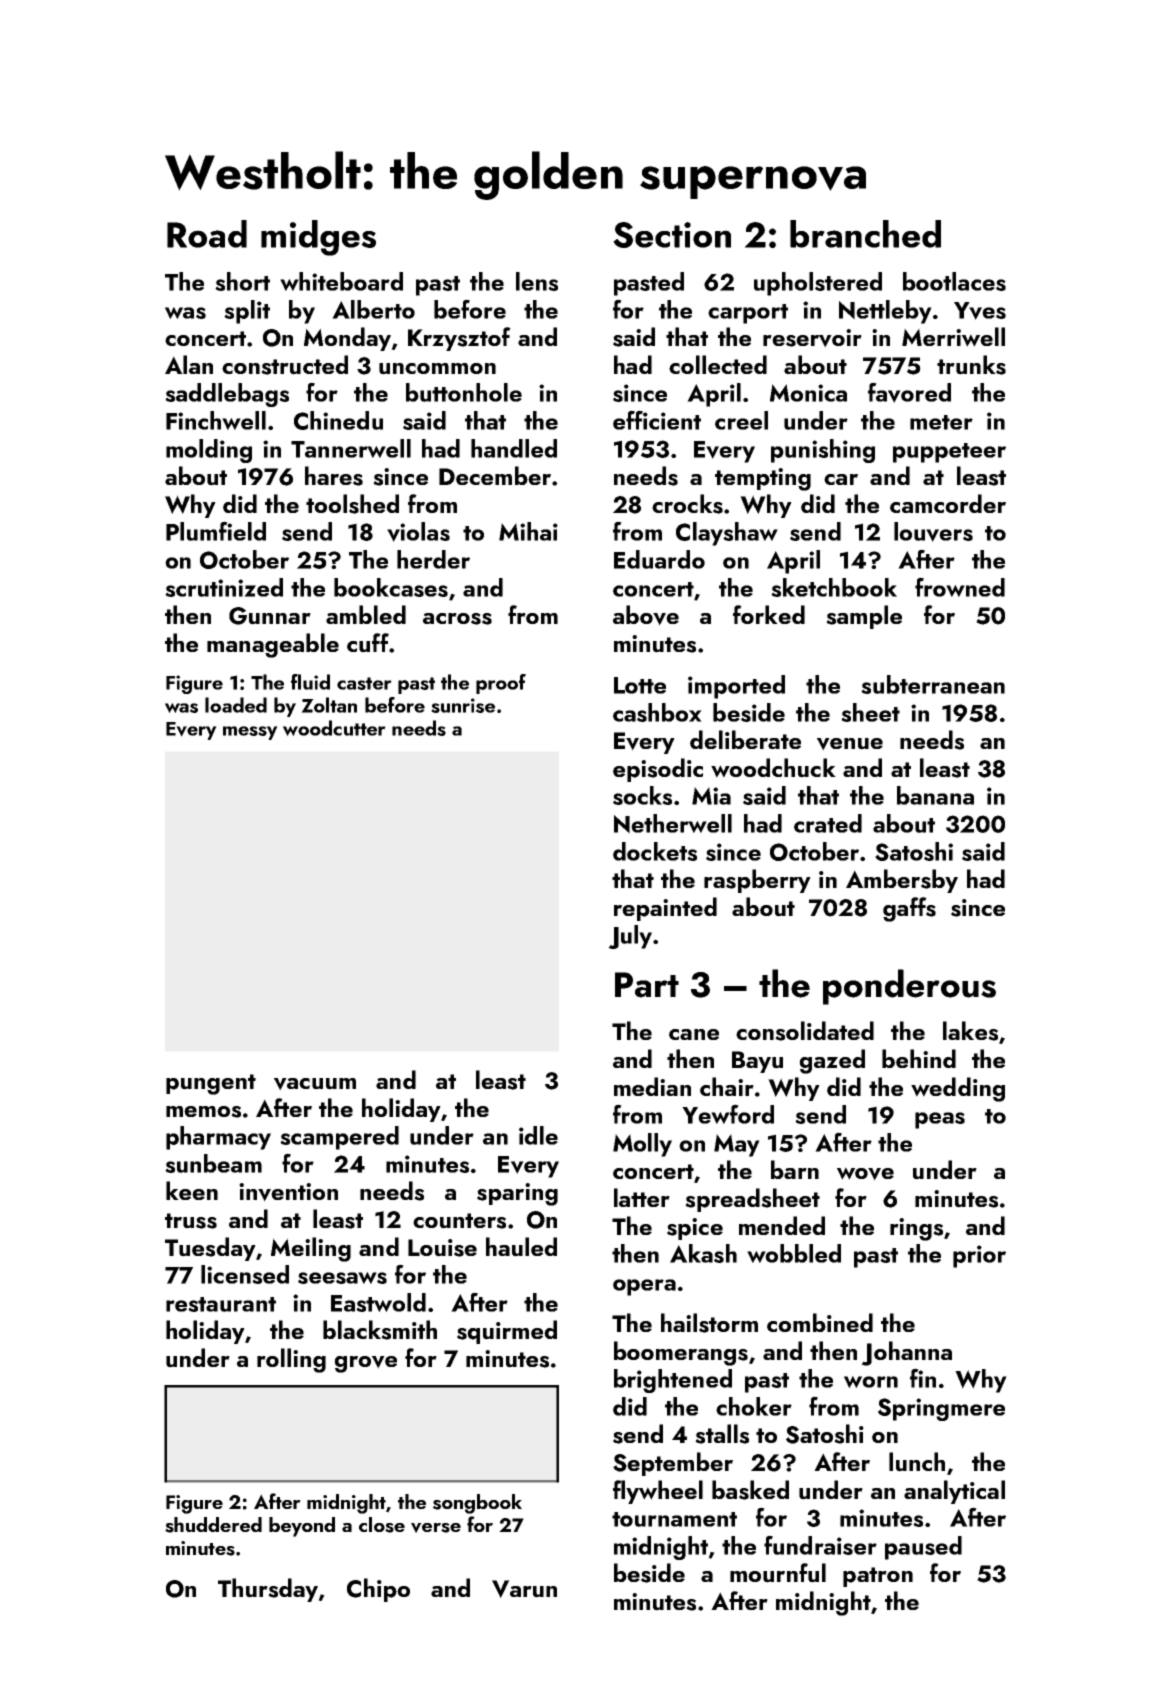 The height and width of the screenshot is (1696, 1171). What do you see at coordinates (695, 1229) in the screenshot?
I see `spice` at bounding box center [695, 1229].
